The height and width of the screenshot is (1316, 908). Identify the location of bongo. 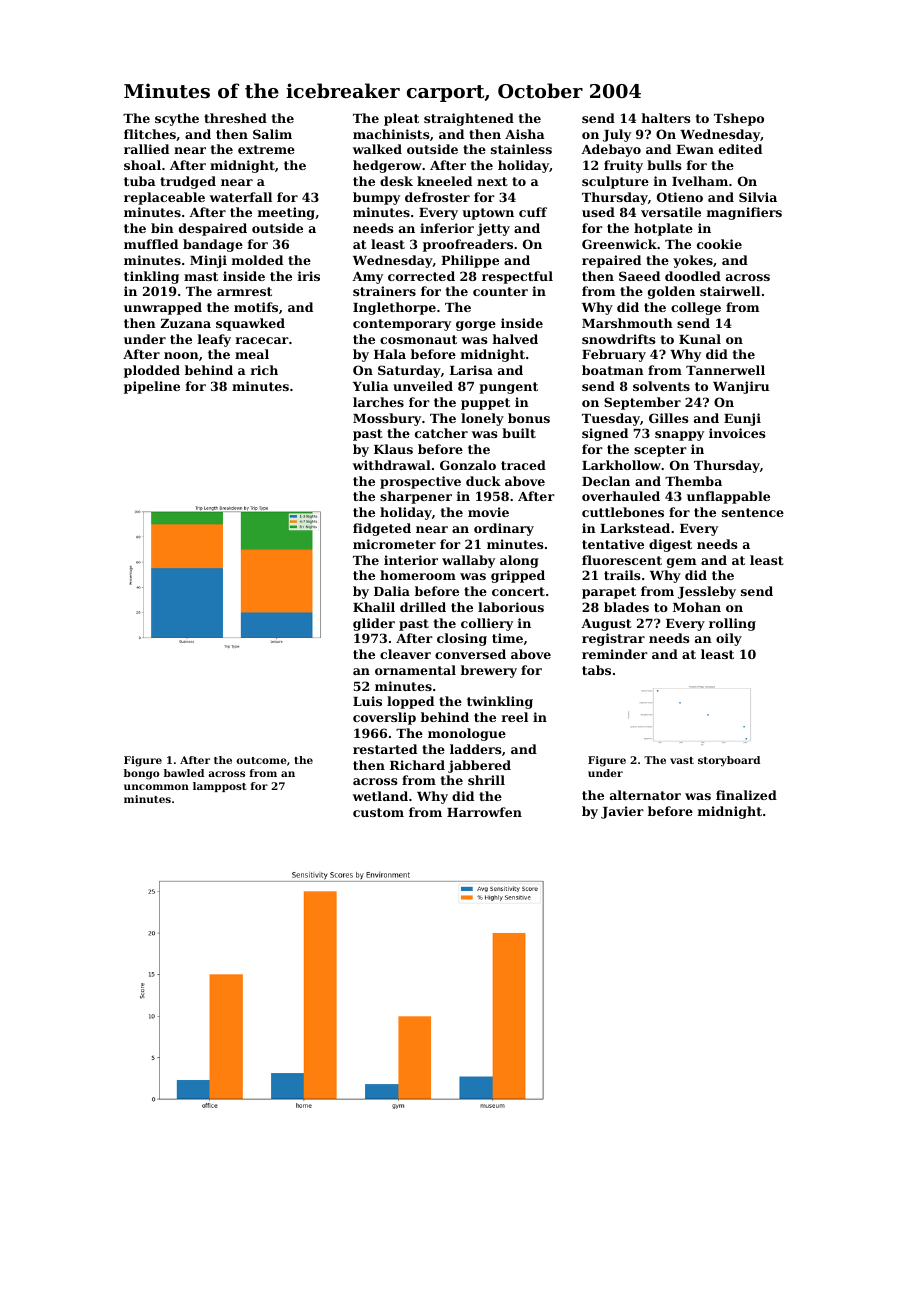
(142, 774).
